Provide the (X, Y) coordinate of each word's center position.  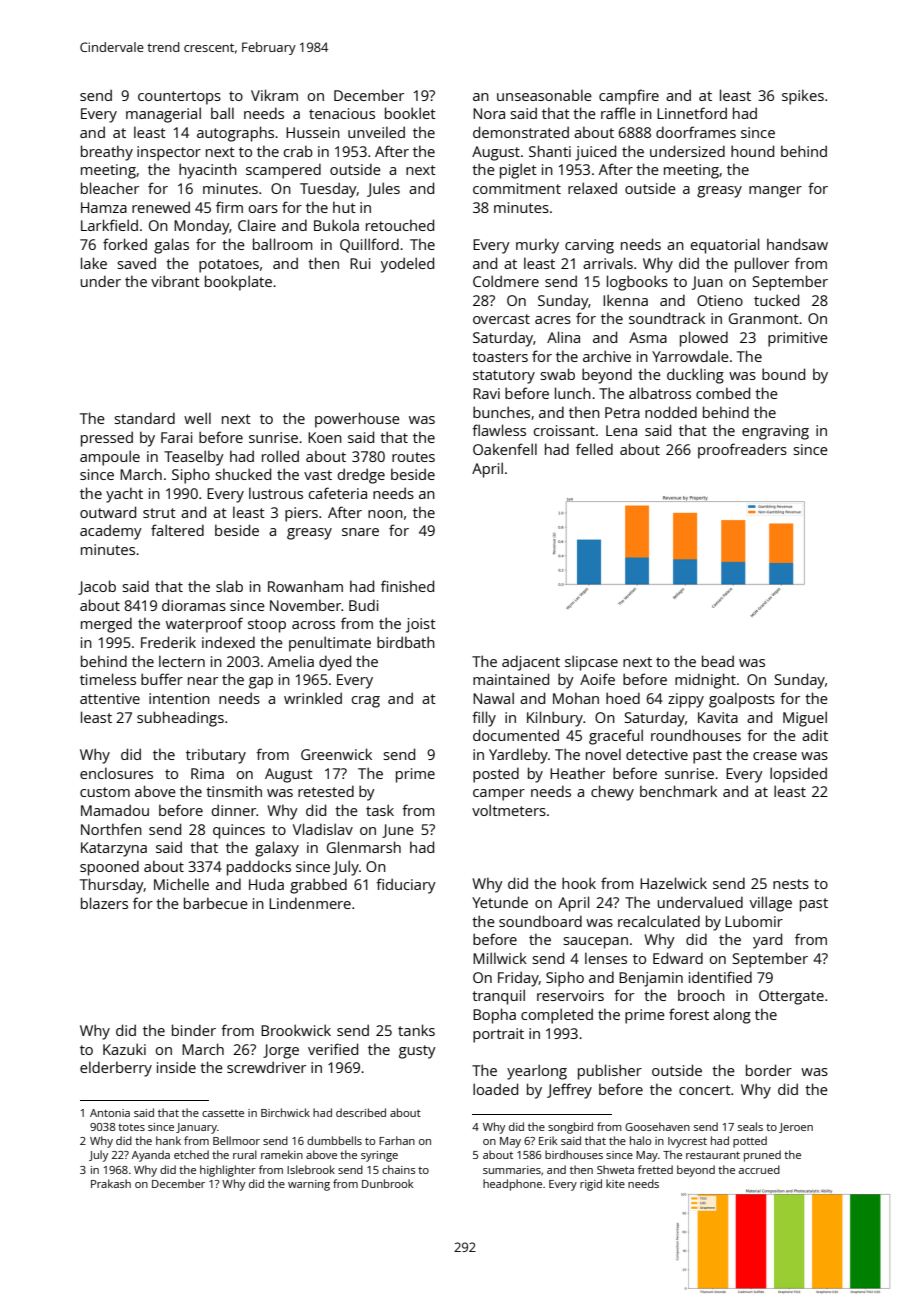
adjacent (531, 663)
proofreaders (742, 451)
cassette (223, 1113)
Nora (489, 113)
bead (718, 661)
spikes (803, 97)
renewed (161, 207)
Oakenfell (505, 449)
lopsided (798, 775)
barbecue (216, 903)
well (197, 418)
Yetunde (500, 902)
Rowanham (305, 586)
